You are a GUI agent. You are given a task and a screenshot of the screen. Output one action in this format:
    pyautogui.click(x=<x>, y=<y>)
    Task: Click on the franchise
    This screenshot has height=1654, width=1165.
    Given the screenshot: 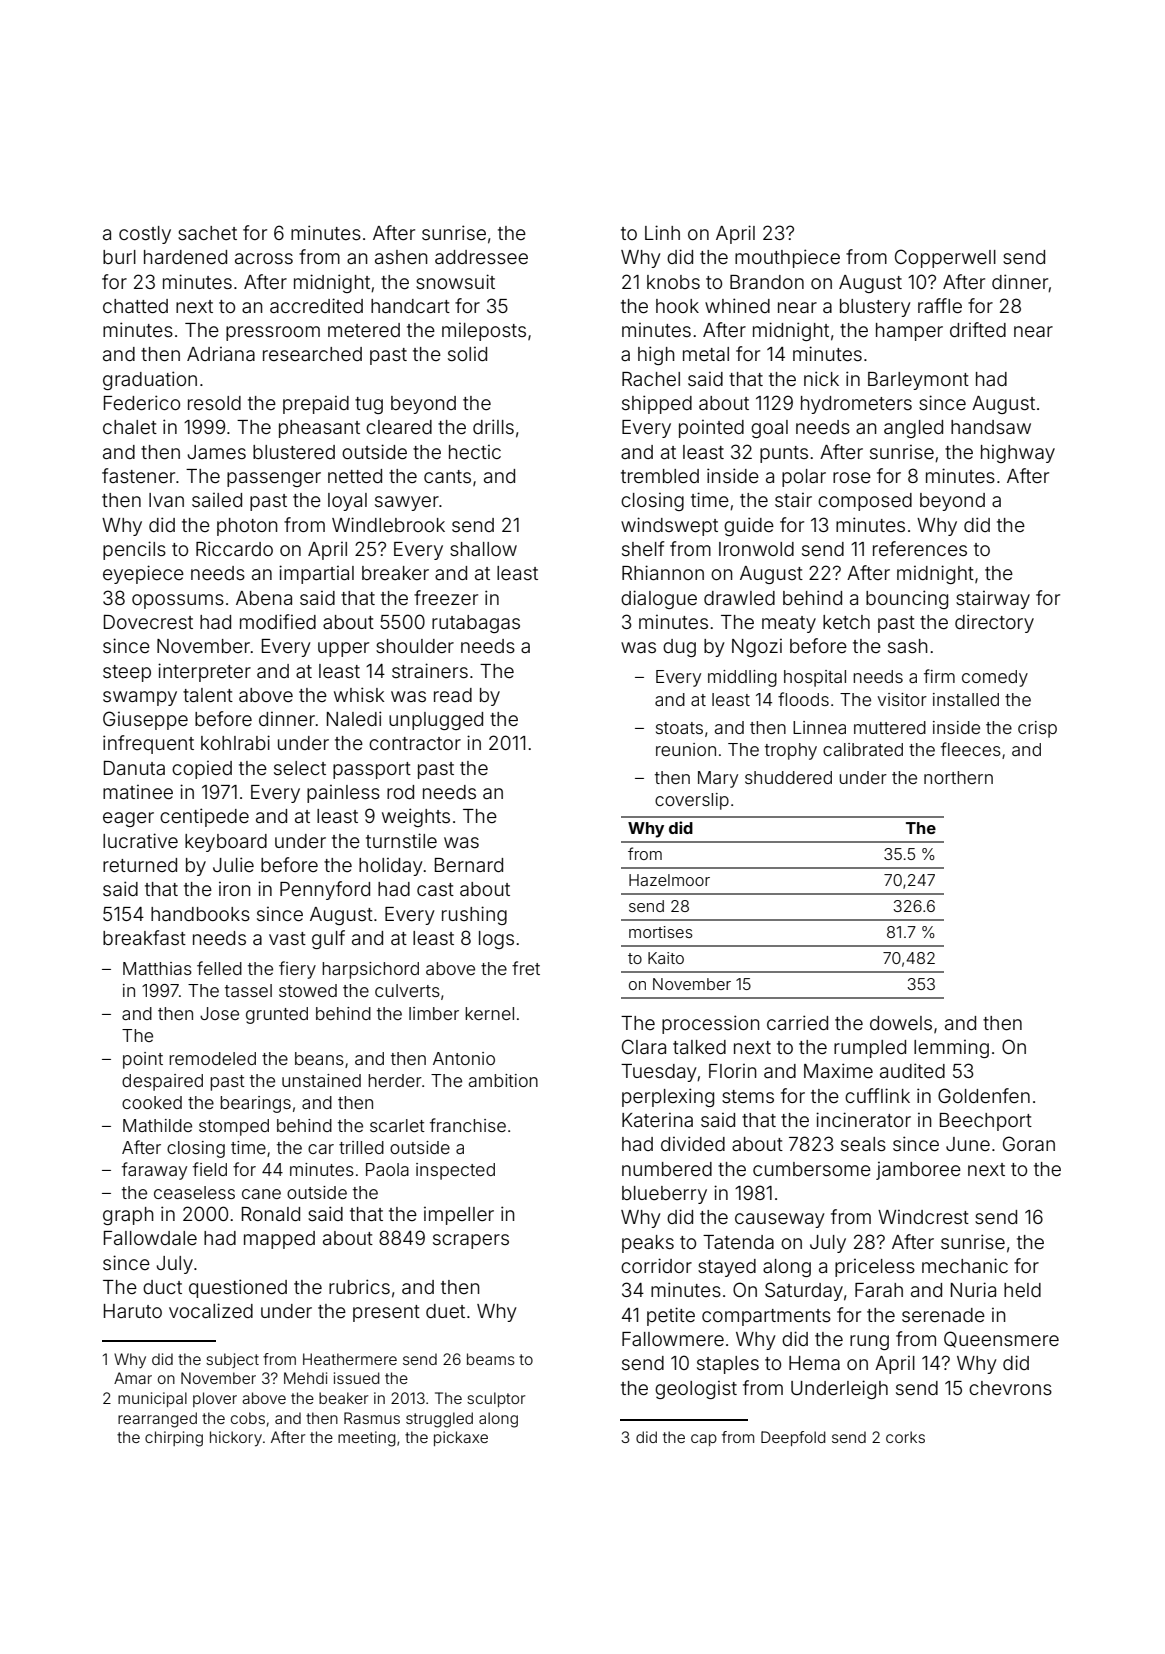 What is the action you would take?
    pyautogui.click(x=468, y=1125)
